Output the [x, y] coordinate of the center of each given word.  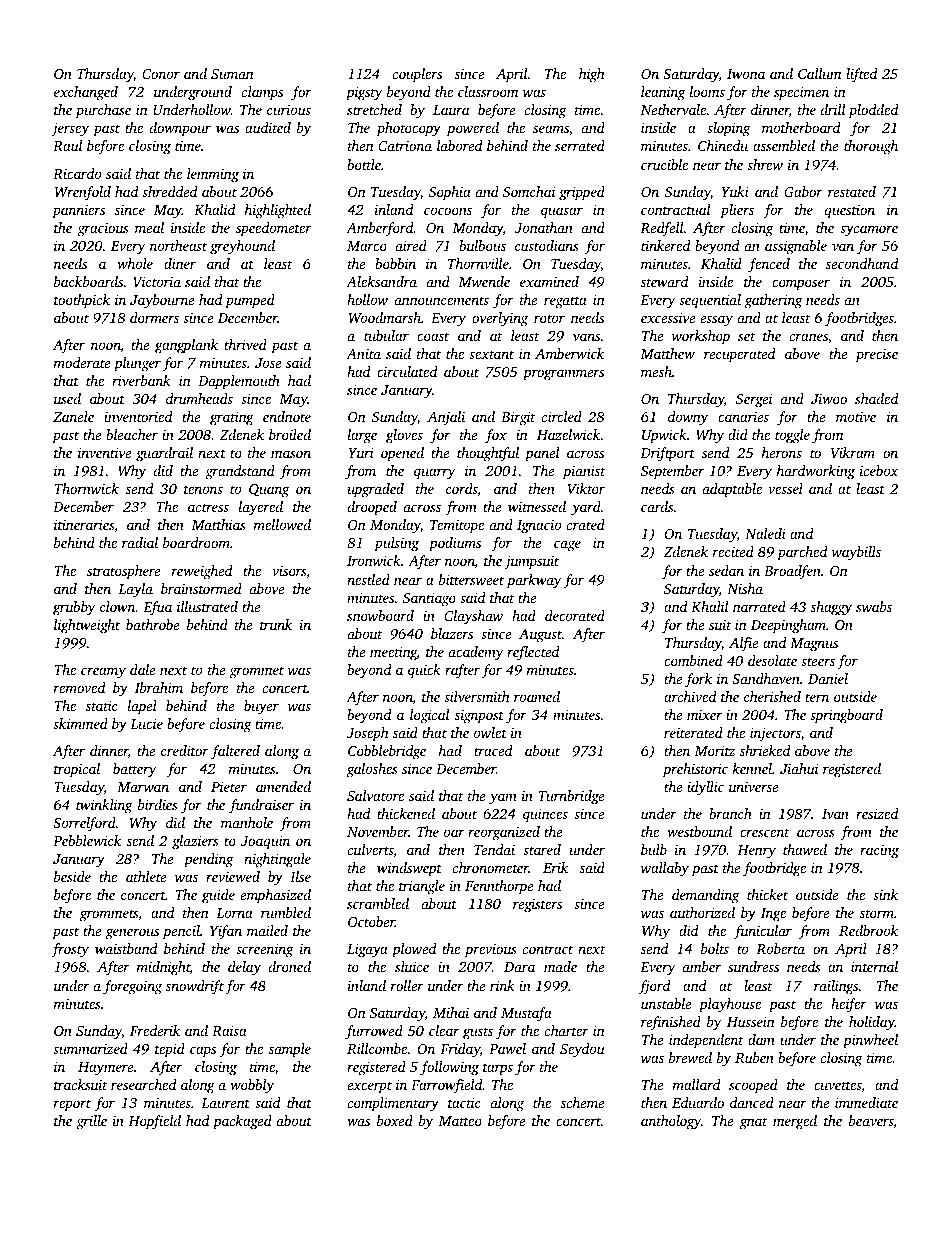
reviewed [233, 876]
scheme [583, 1102]
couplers [417, 75]
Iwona [746, 74]
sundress [753, 966]
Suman [232, 74]
